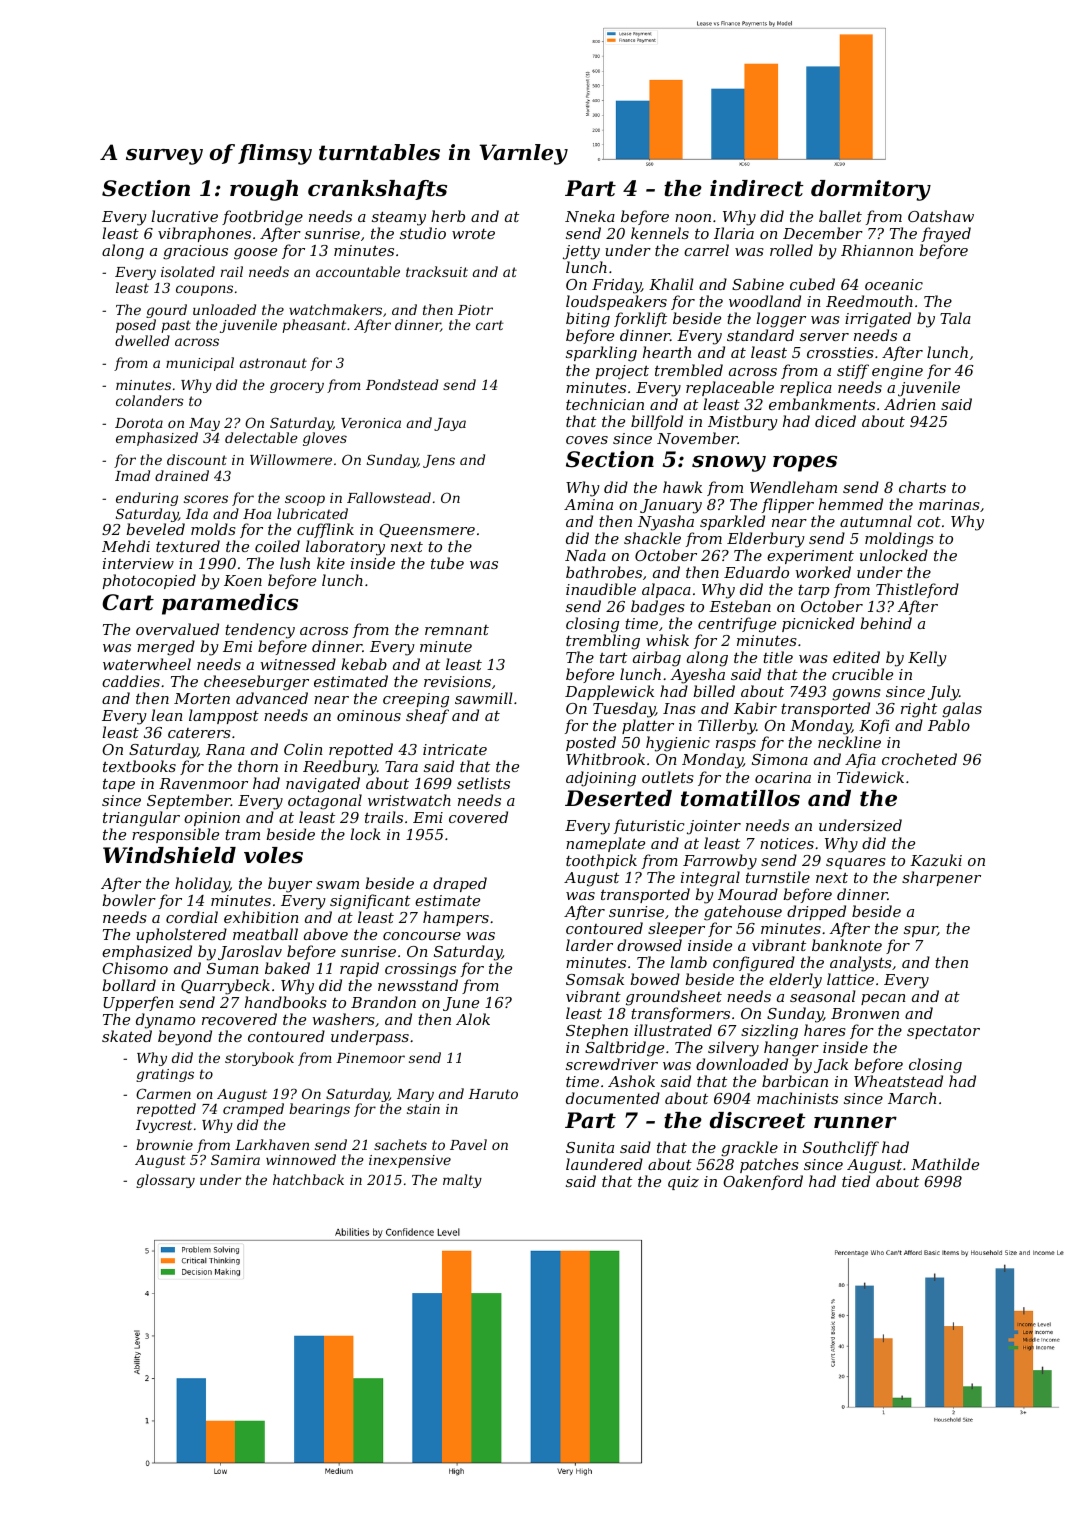 The height and width of the page is (1540, 1089). I want to click on indirect, so click(757, 188).
